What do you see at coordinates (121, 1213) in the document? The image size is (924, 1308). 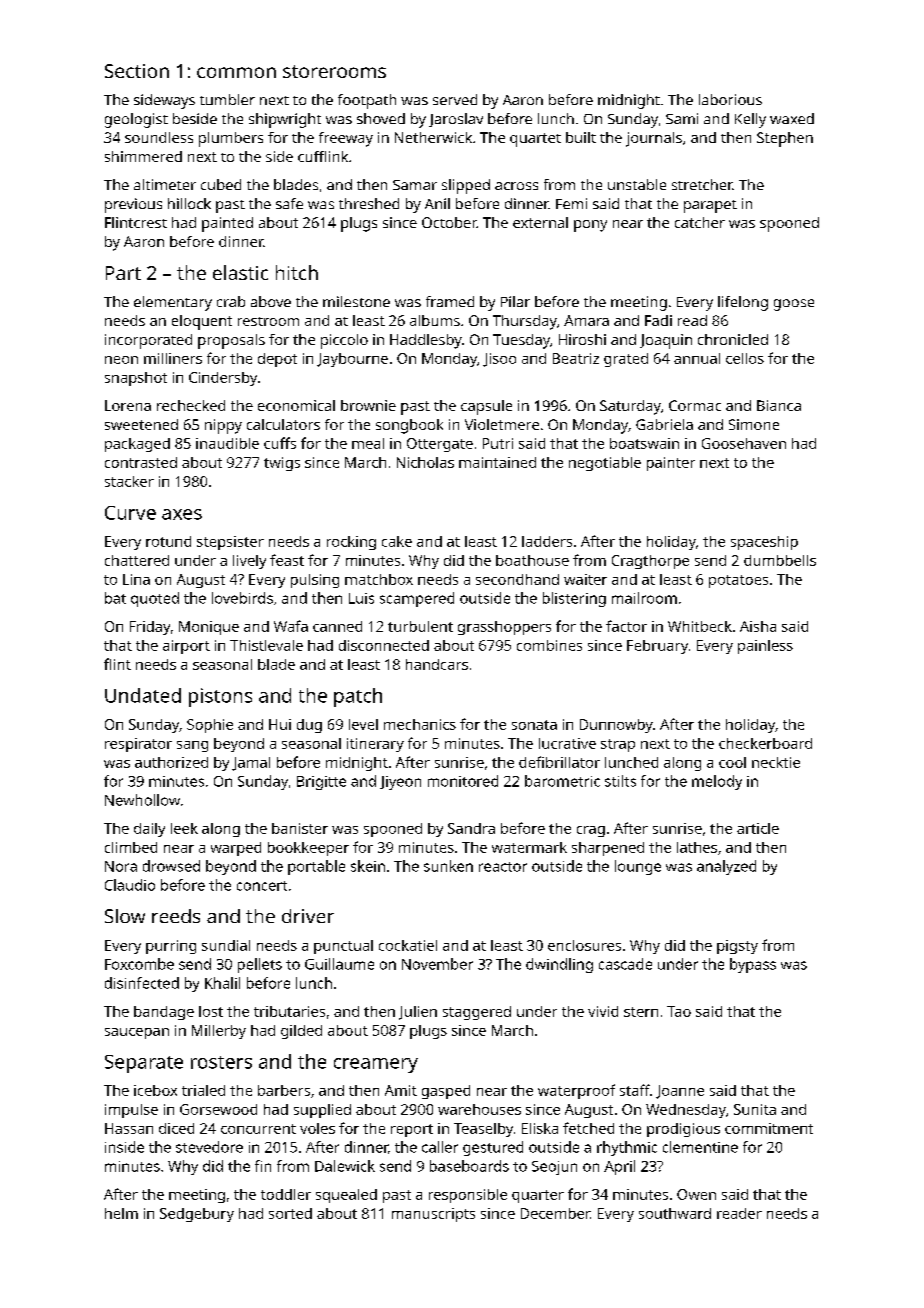 I see `helm` at bounding box center [121, 1213].
